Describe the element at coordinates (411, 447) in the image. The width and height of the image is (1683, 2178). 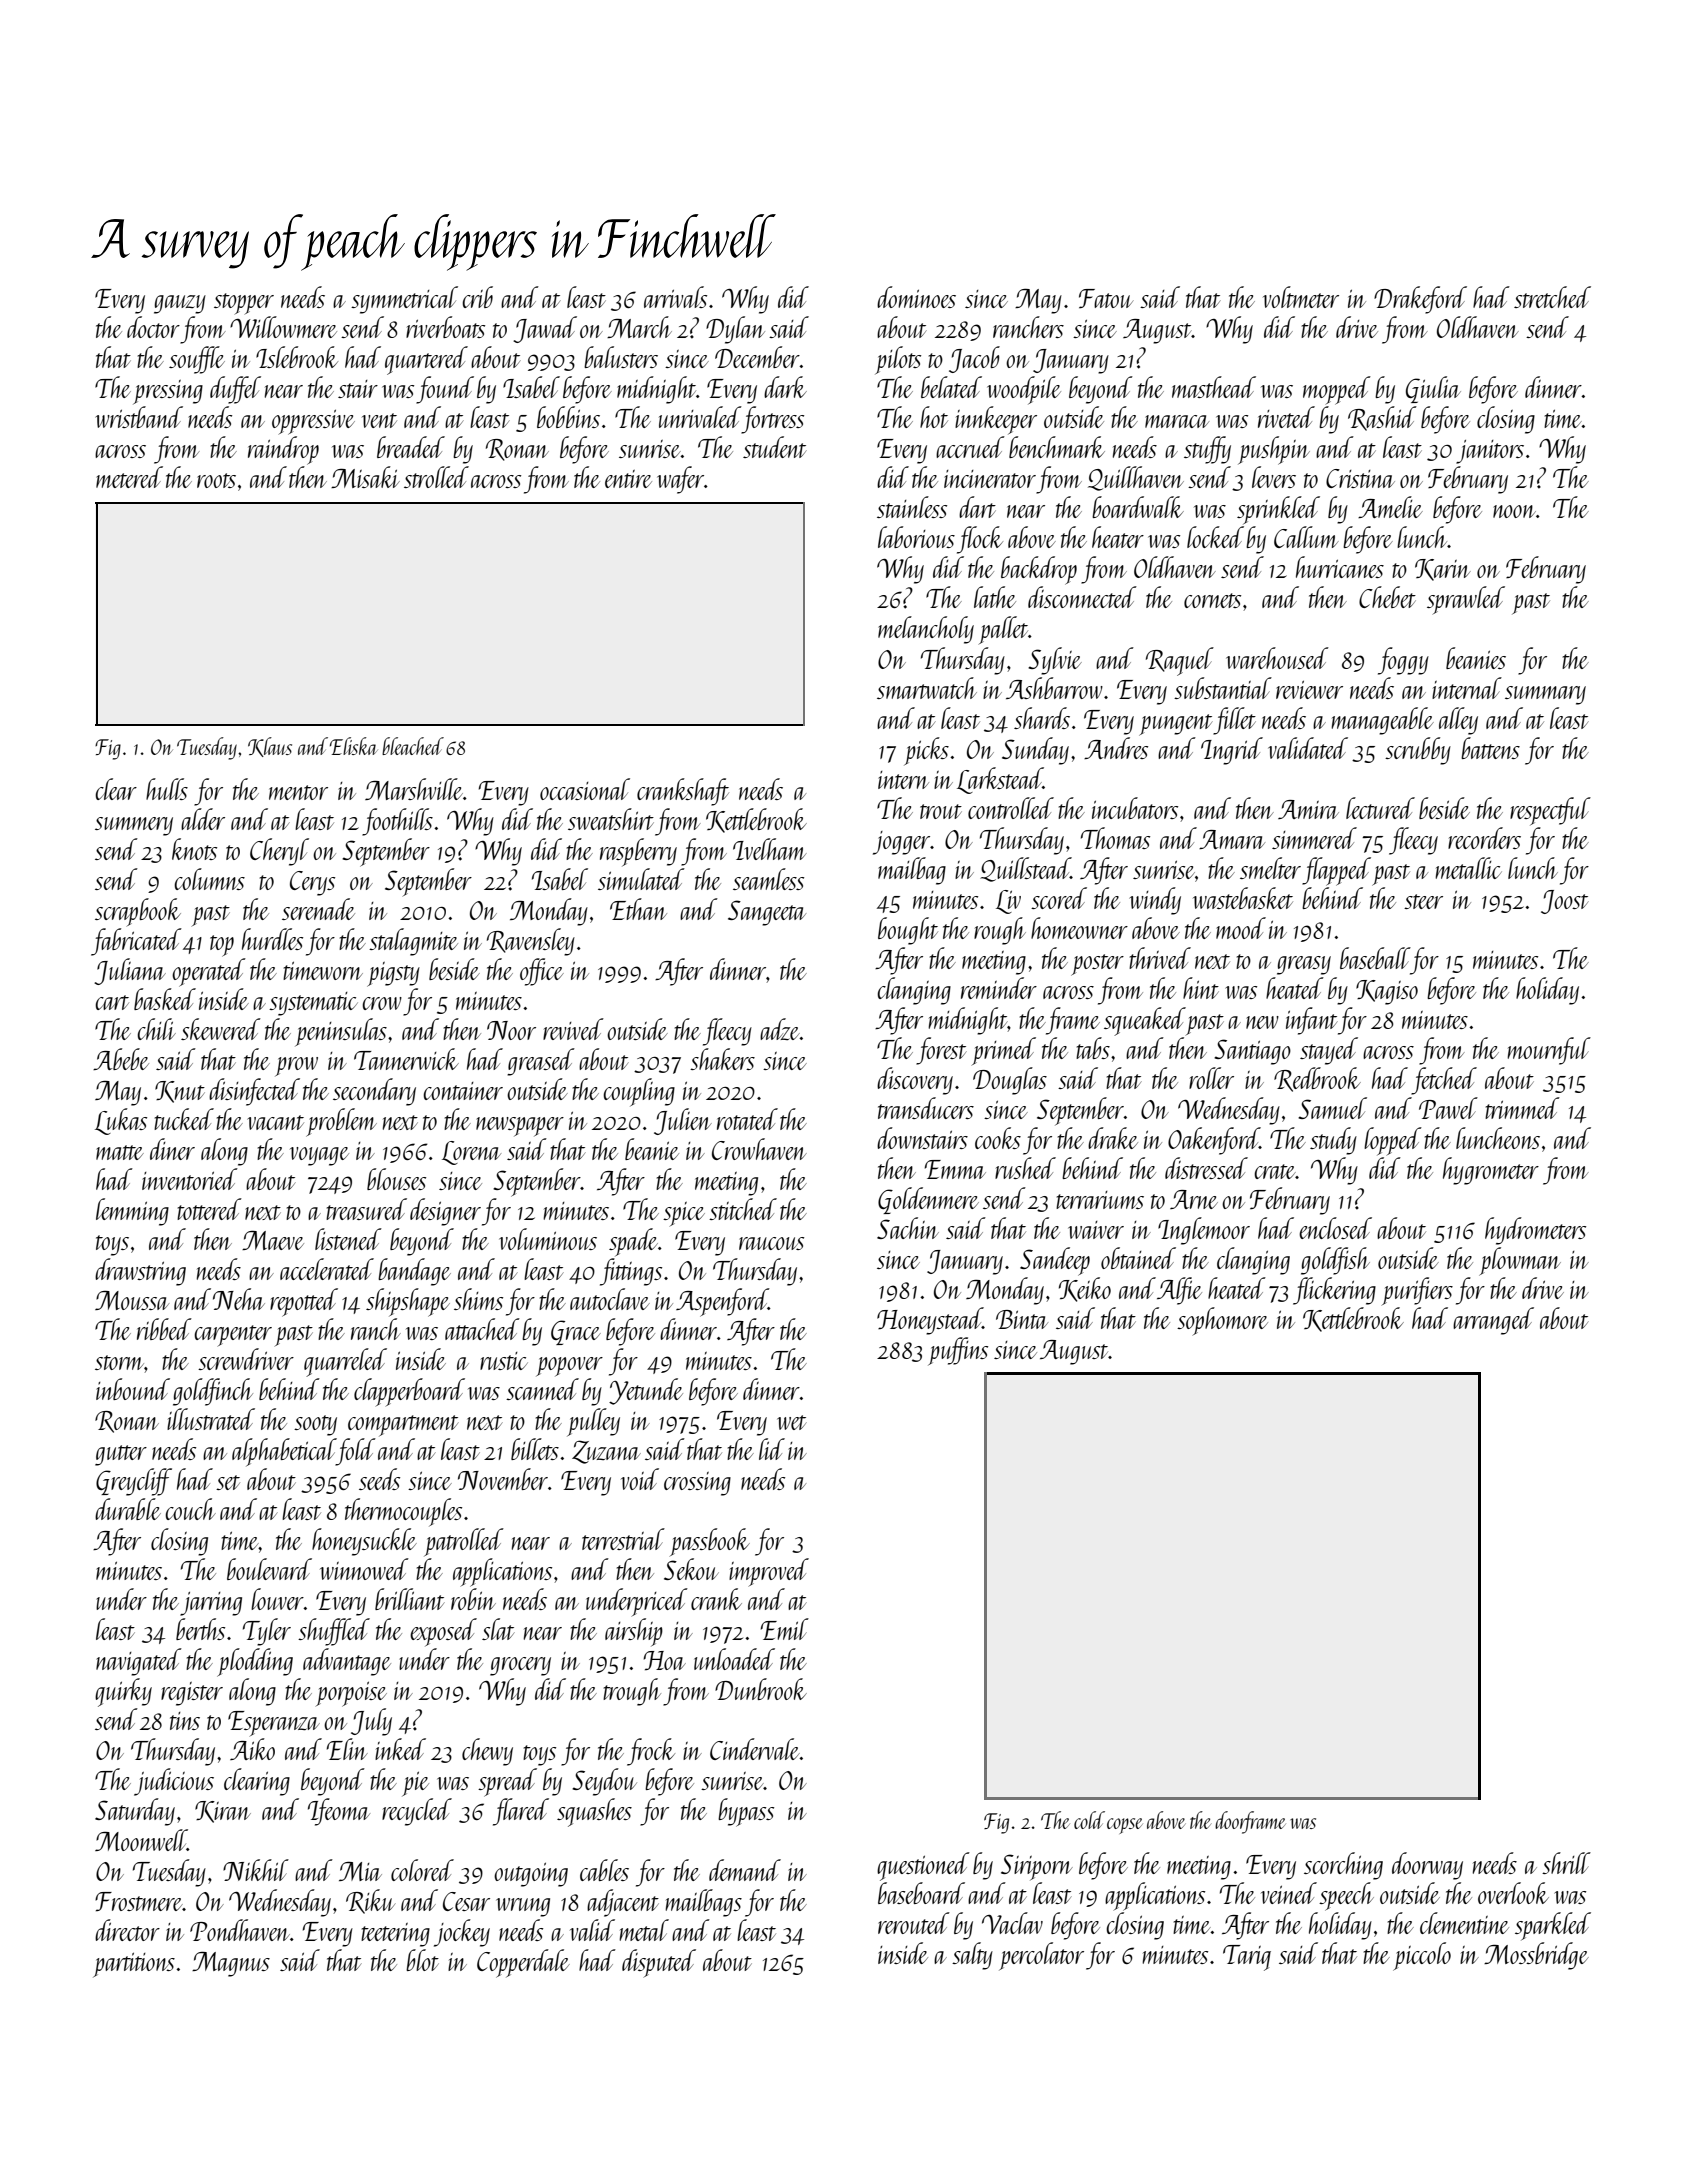
I see `breaded` at that location.
